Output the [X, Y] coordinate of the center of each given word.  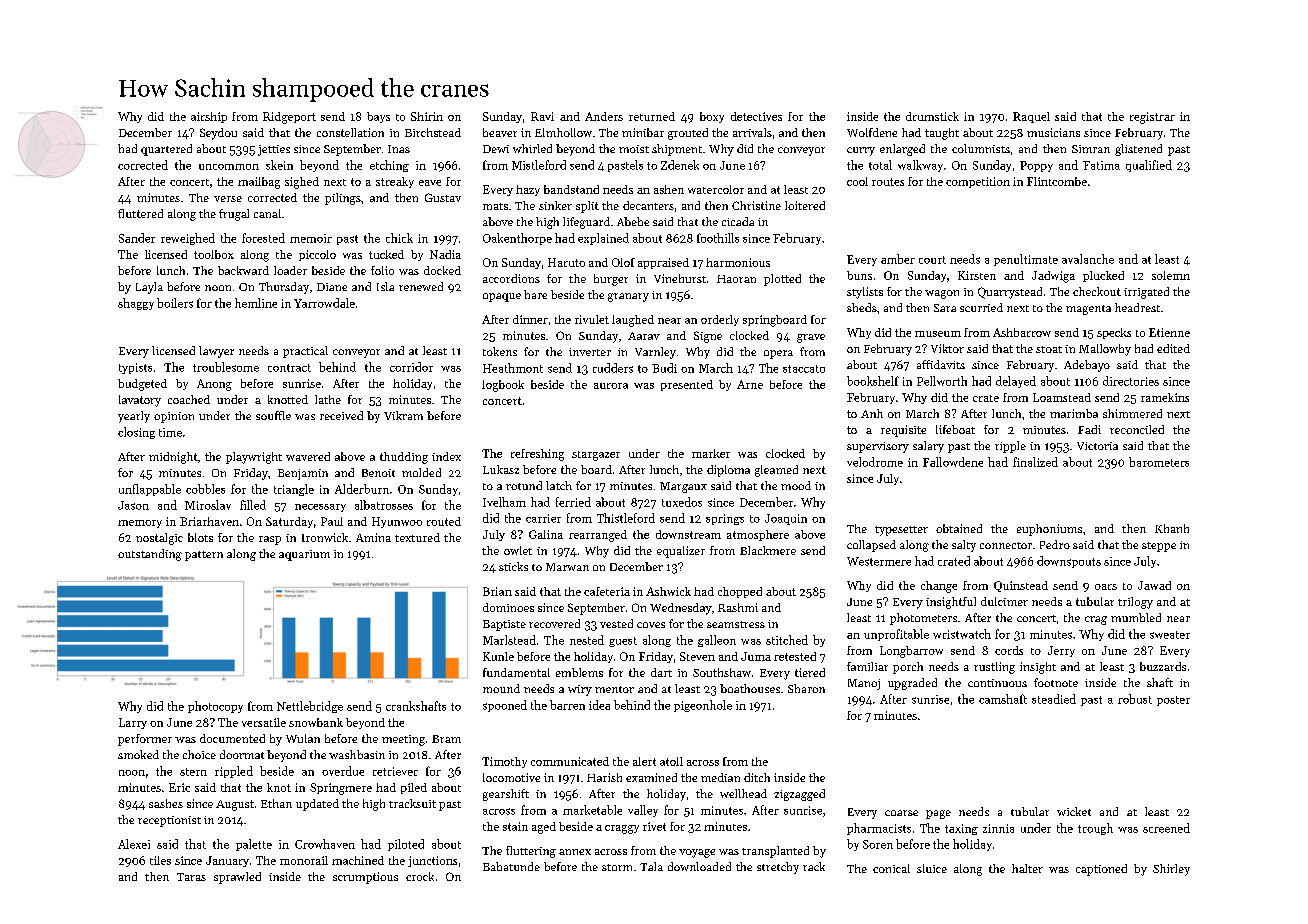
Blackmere [768, 550]
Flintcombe [1057, 181]
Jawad [1154, 585]
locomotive [511, 777]
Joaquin [786, 519]
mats [495, 206]
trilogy [1135, 603]
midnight [173, 458]
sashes [166, 803]
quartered [166, 150]
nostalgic [159, 539]
